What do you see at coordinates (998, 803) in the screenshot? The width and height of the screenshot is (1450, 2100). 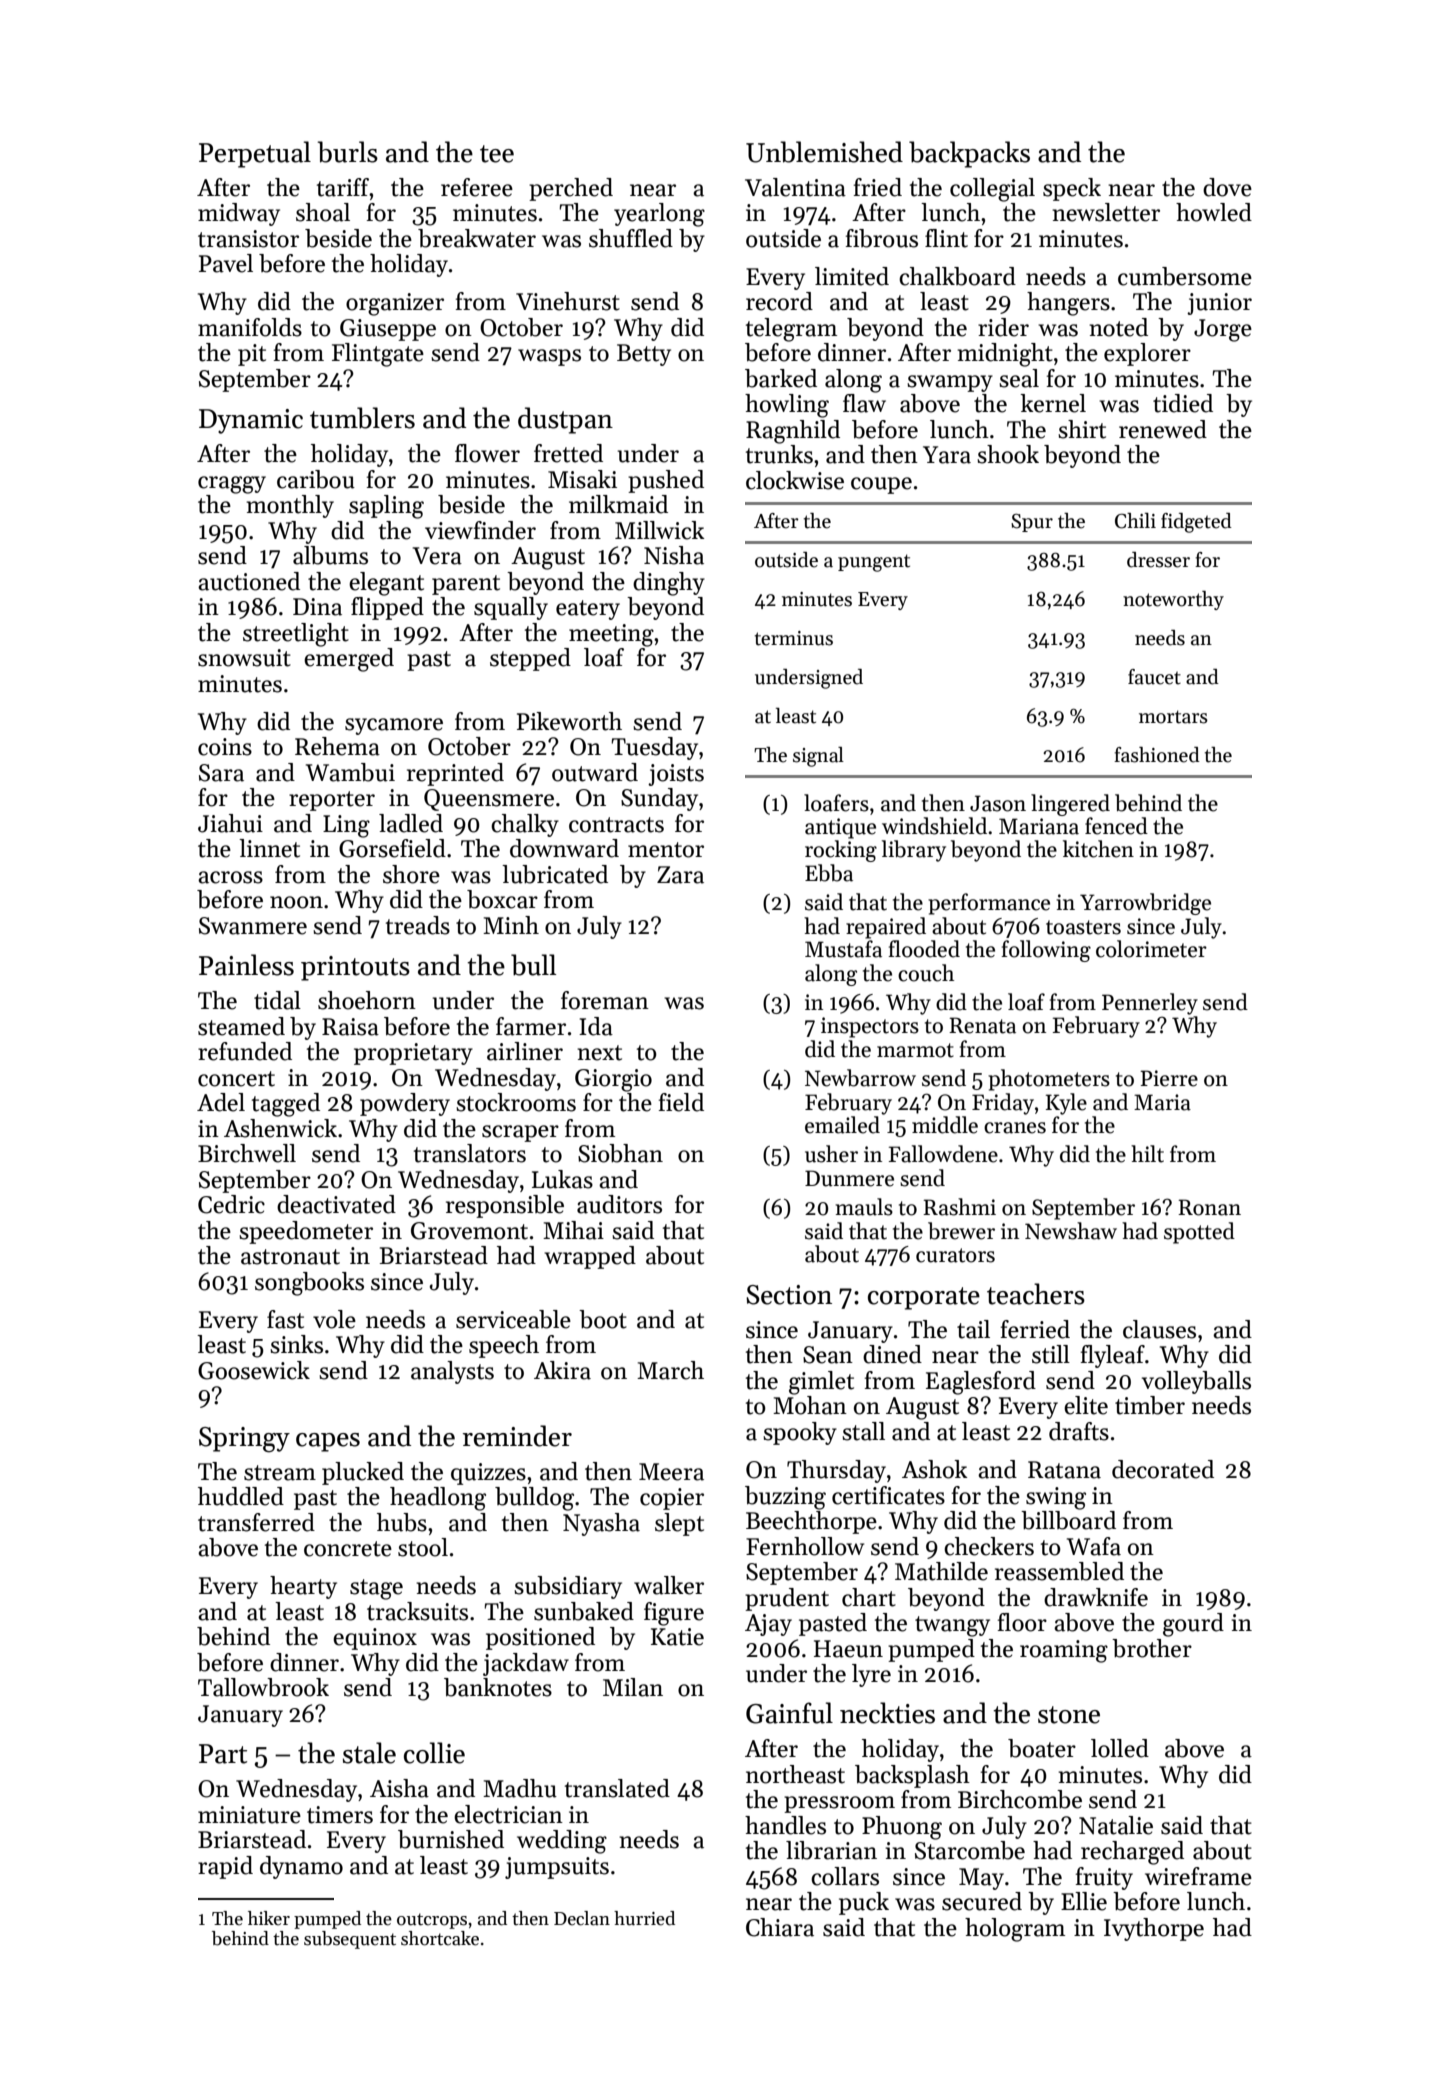 I see `Jason` at bounding box center [998, 803].
